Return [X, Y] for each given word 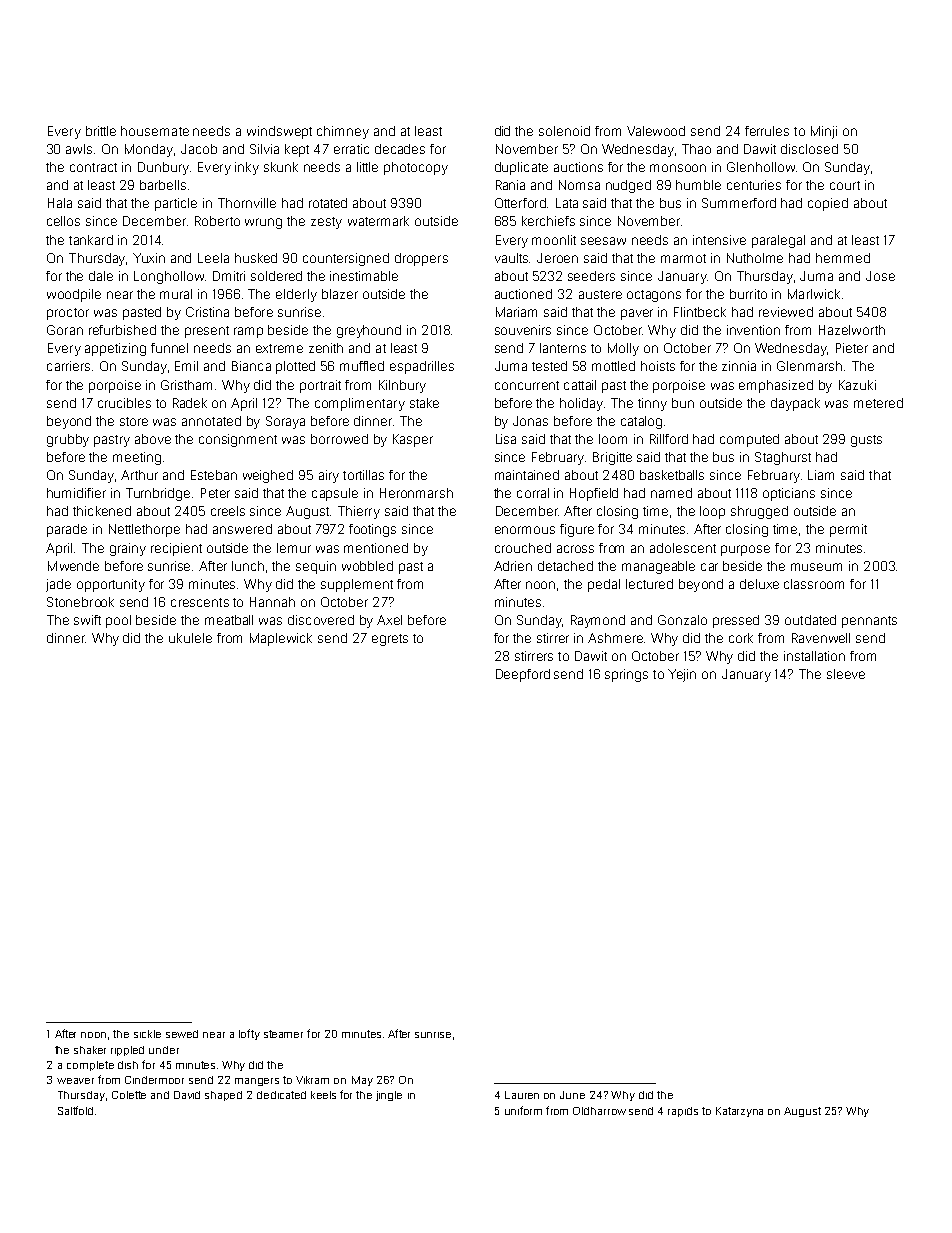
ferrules [767, 131]
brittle [101, 131]
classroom [814, 584]
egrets [390, 640]
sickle [147, 1034]
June [572, 1095]
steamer [283, 1034]
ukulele [190, 638]
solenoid [564, 131]
